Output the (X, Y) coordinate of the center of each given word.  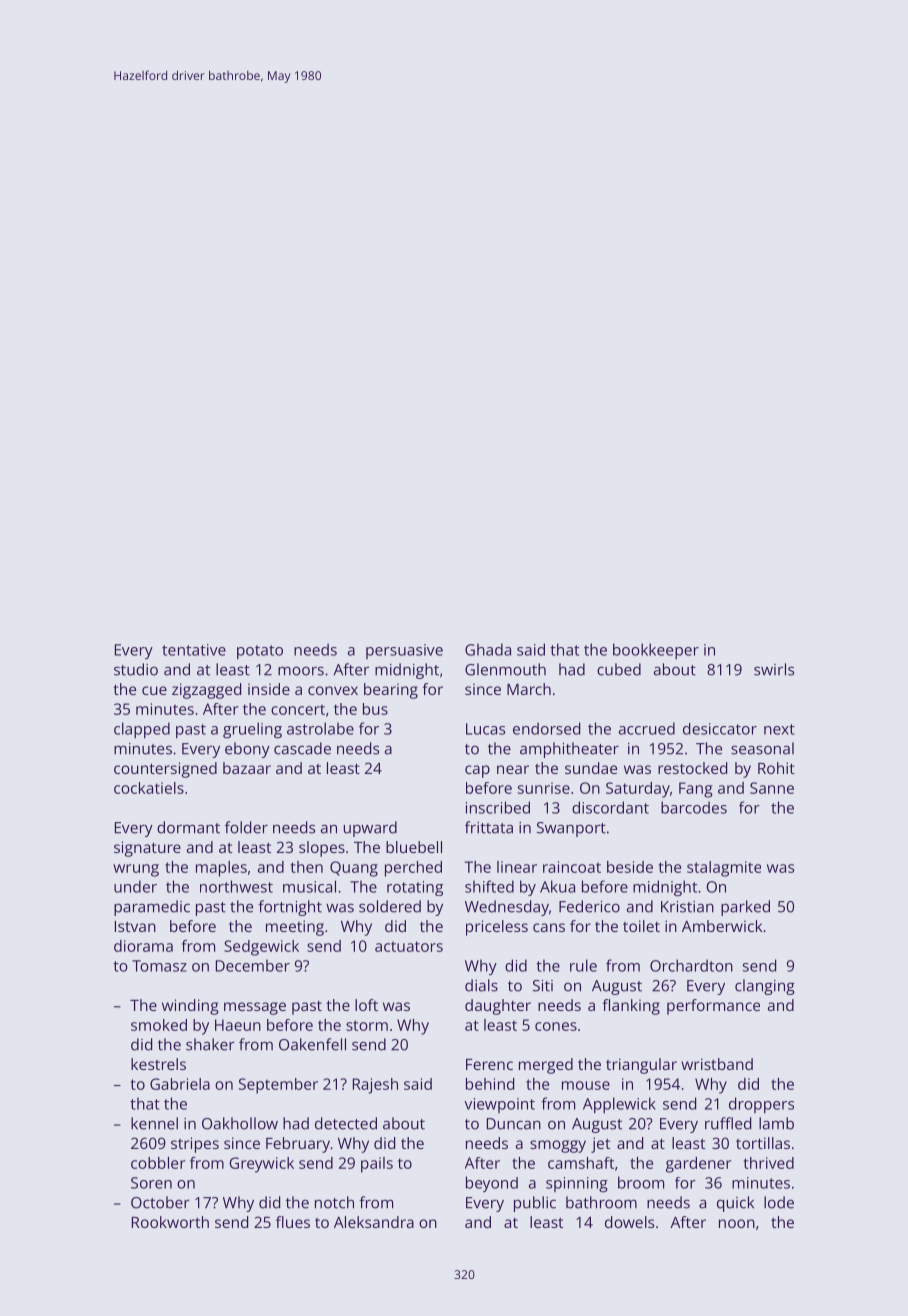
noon (737, 1223)
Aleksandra (374, 1222)
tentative (194, 650)
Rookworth (170, 1222)
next (779, 729)
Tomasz (159, 966)
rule (583, 965)
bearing (391, 691)
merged (546, 1066)
